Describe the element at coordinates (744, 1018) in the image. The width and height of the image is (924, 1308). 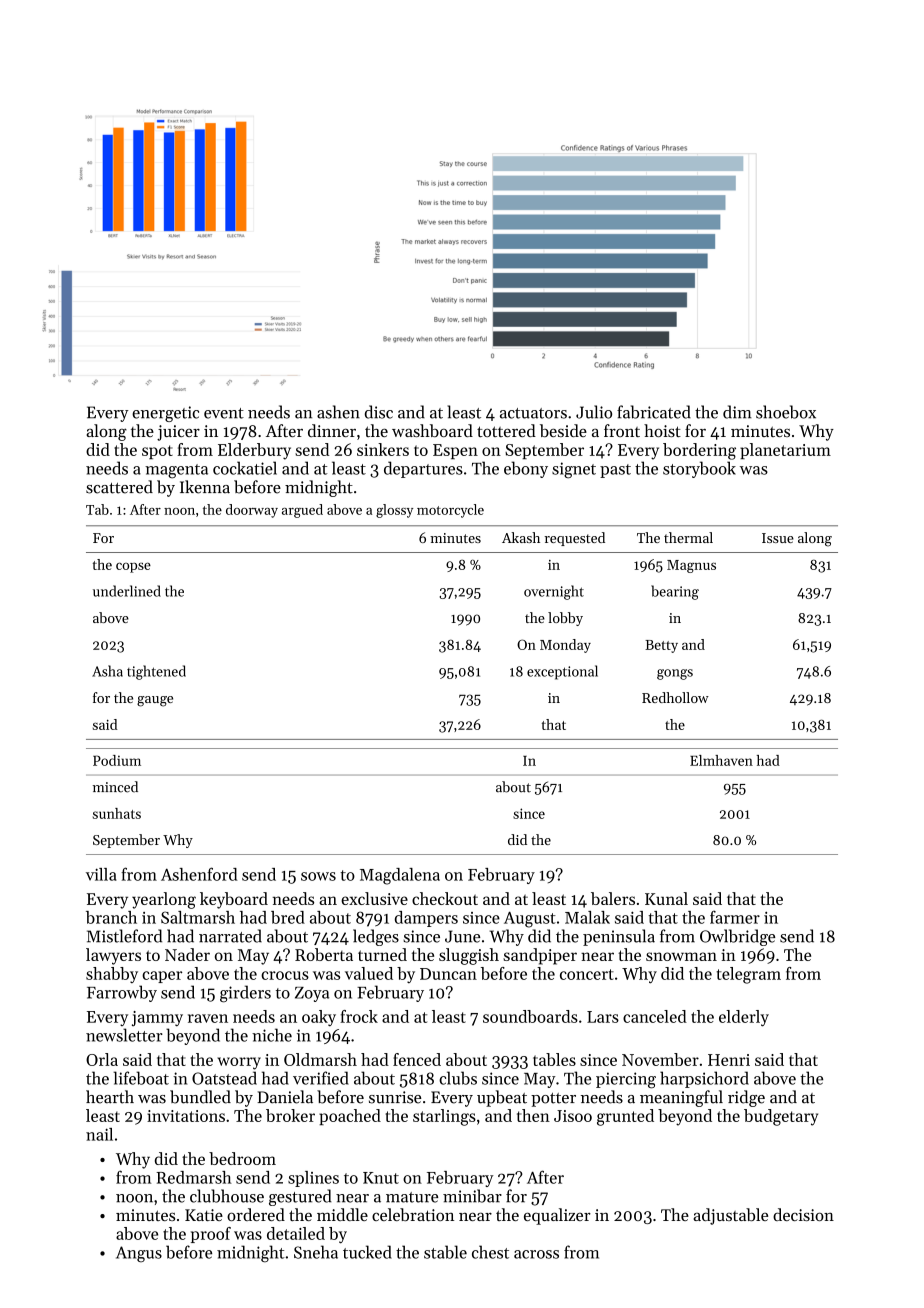
I see `elderly` at that location.
